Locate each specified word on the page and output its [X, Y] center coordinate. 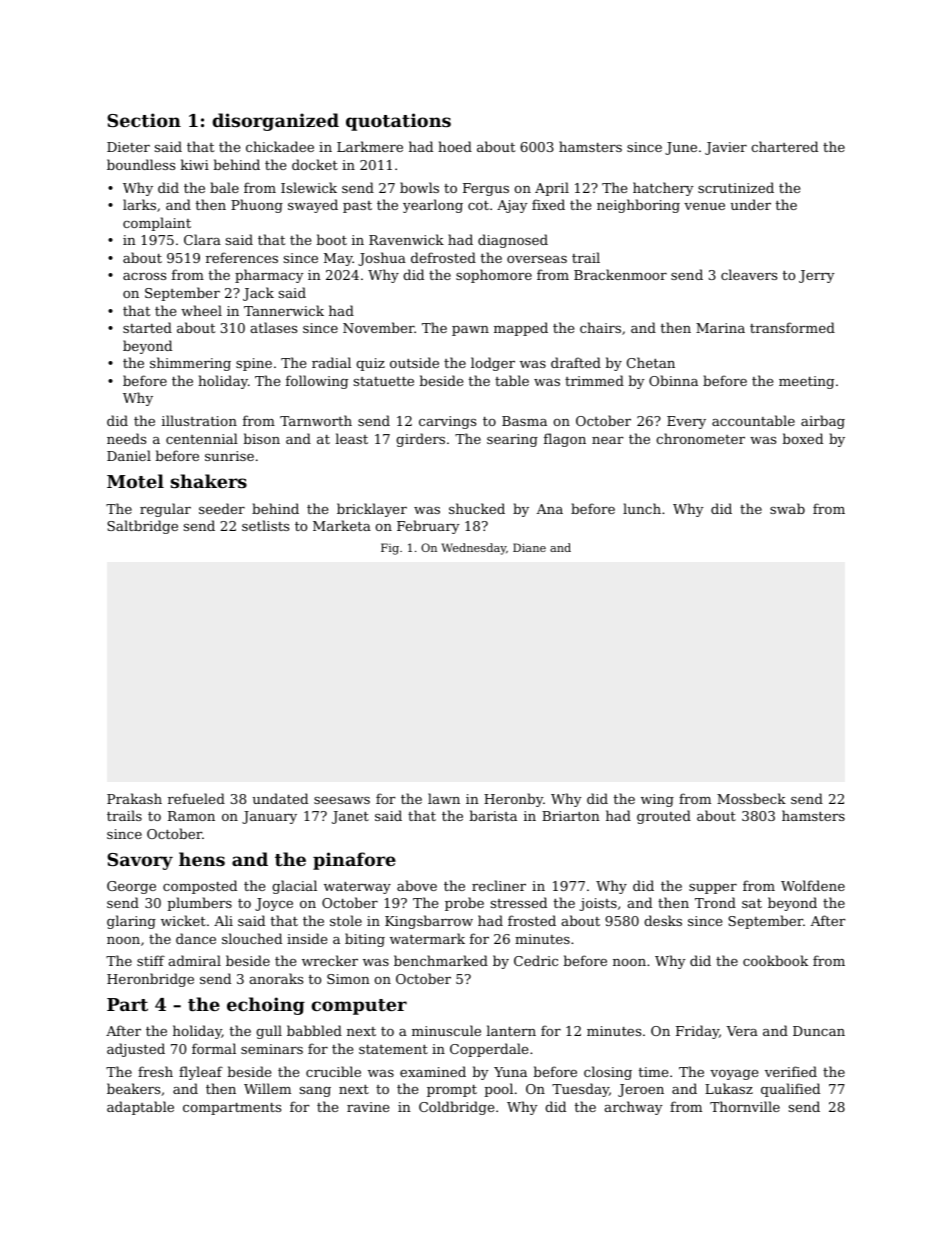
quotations [398, 122]
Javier [726, 148]
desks [663, 920]
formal [214, 1048]
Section [144, 120]
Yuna [510, 1072]
